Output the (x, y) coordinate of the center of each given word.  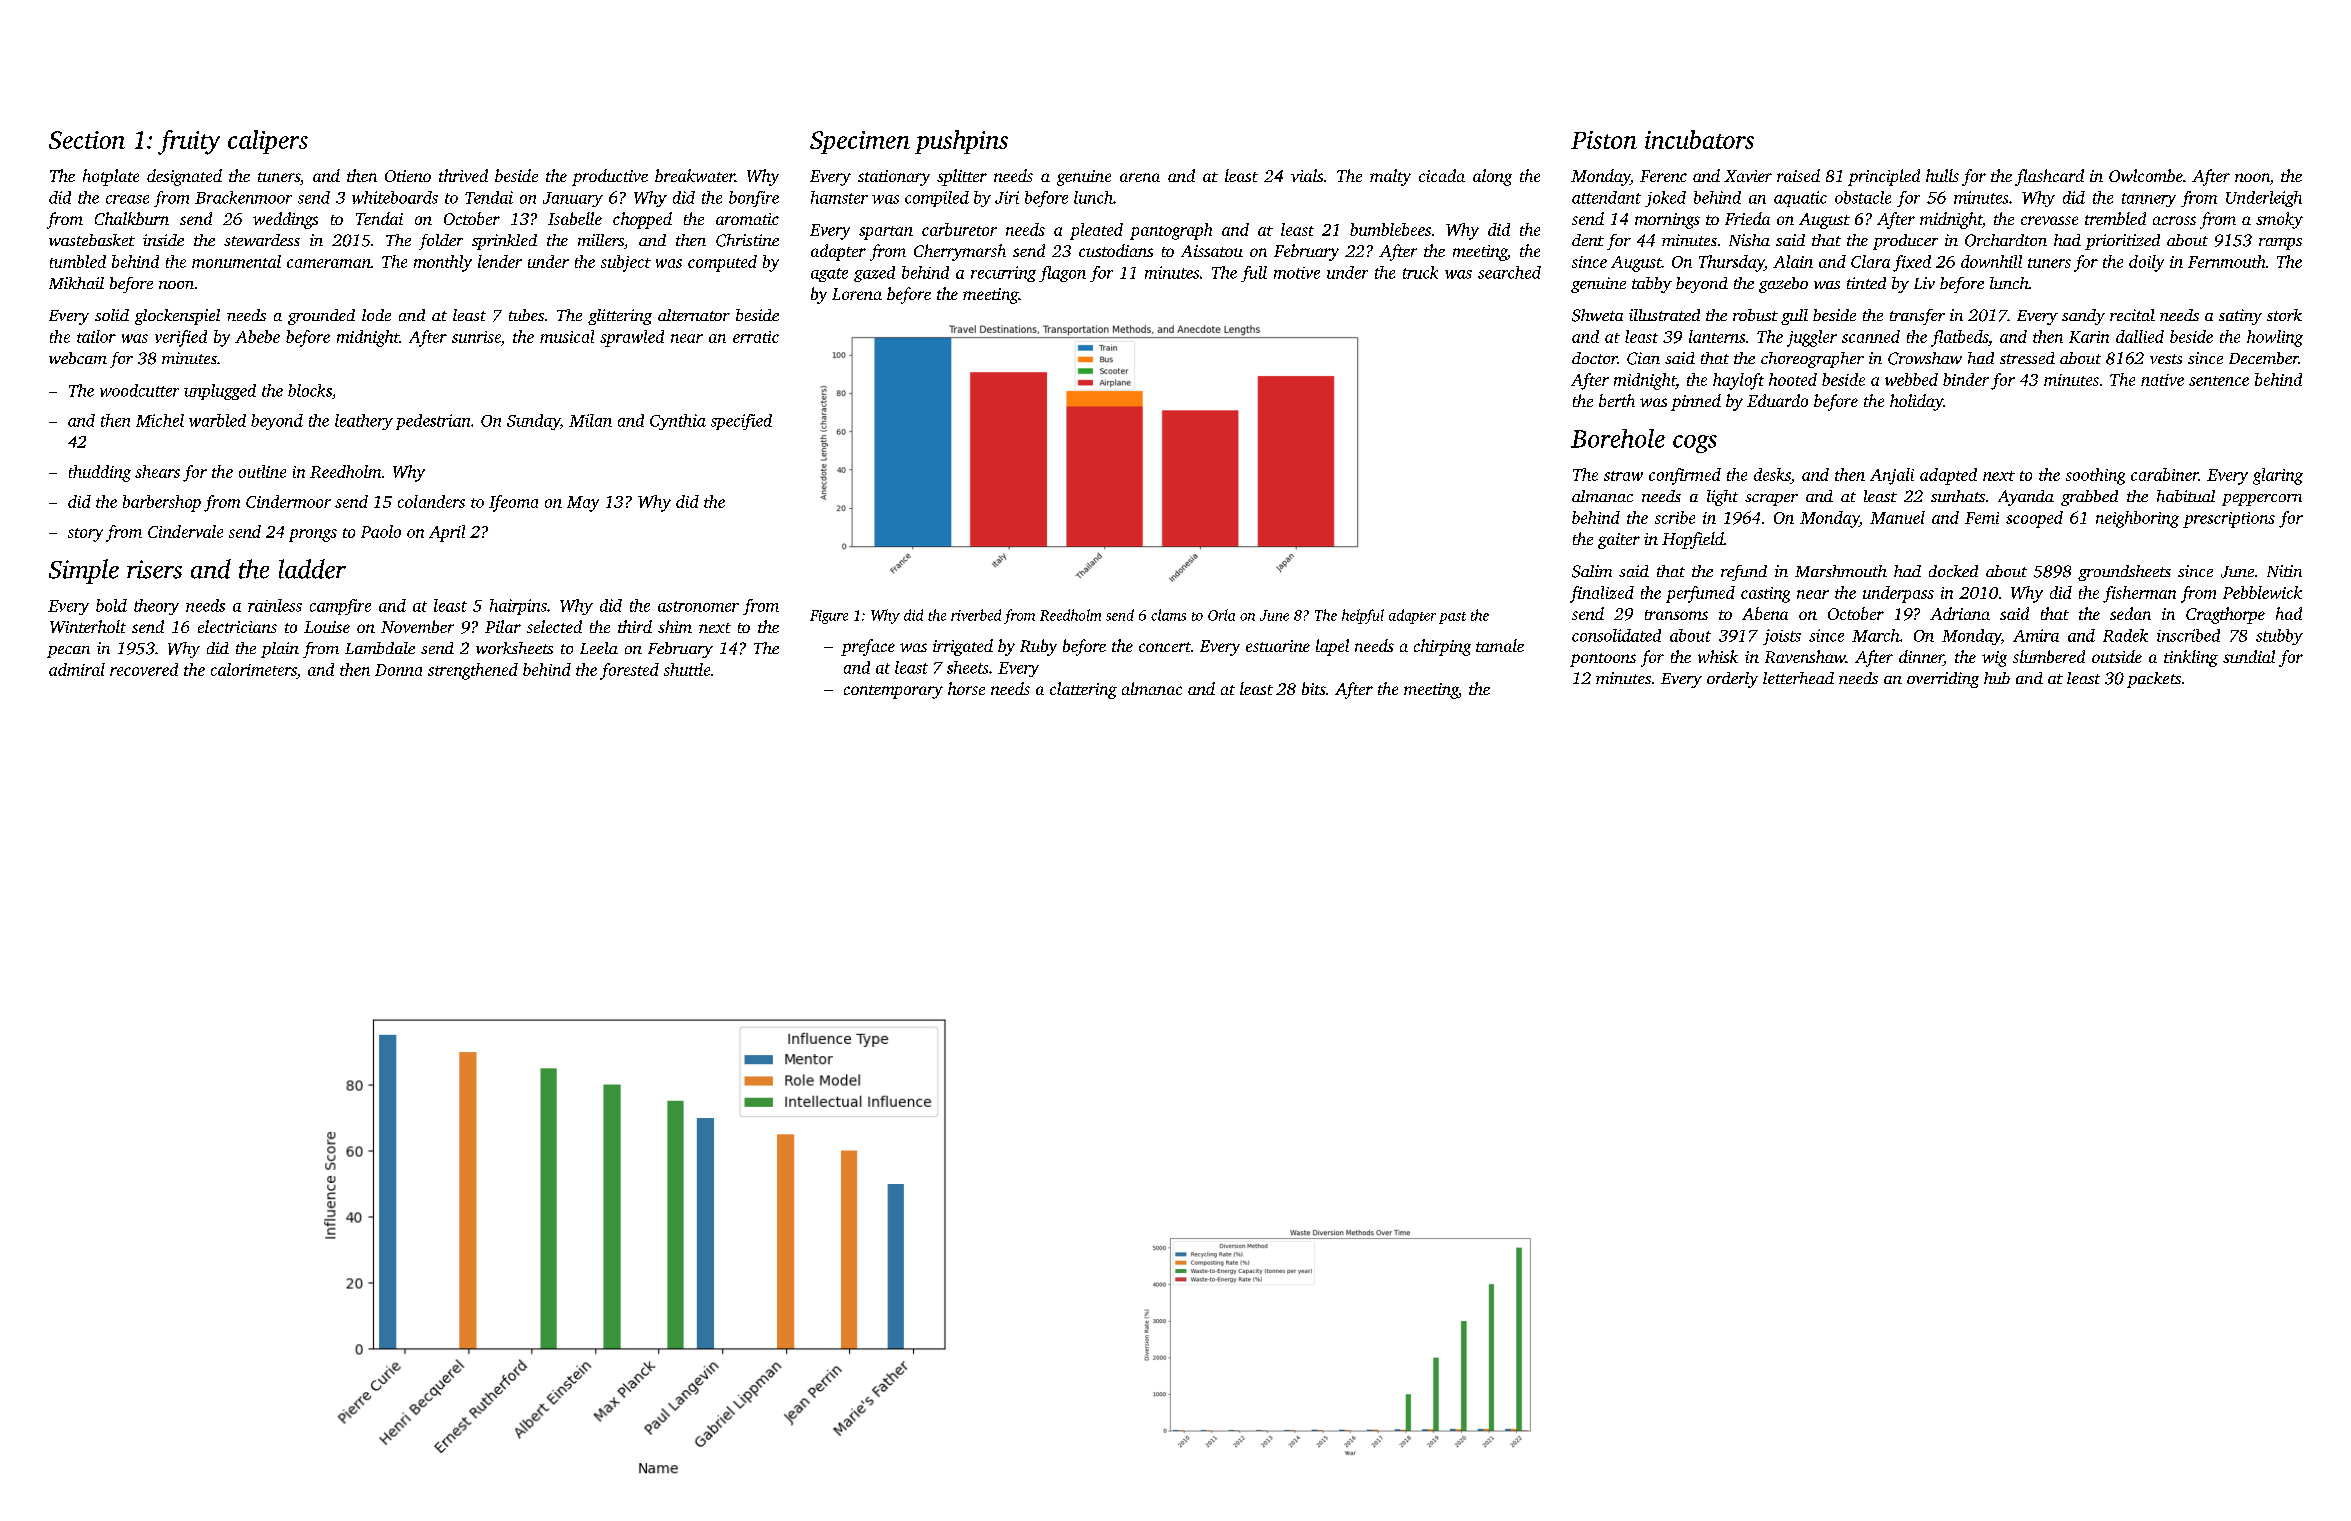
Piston (1604, 140)
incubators (1699, 139)
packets (2154, 680)
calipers (268, 142)
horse (966, 688)
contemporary (893, 692)
